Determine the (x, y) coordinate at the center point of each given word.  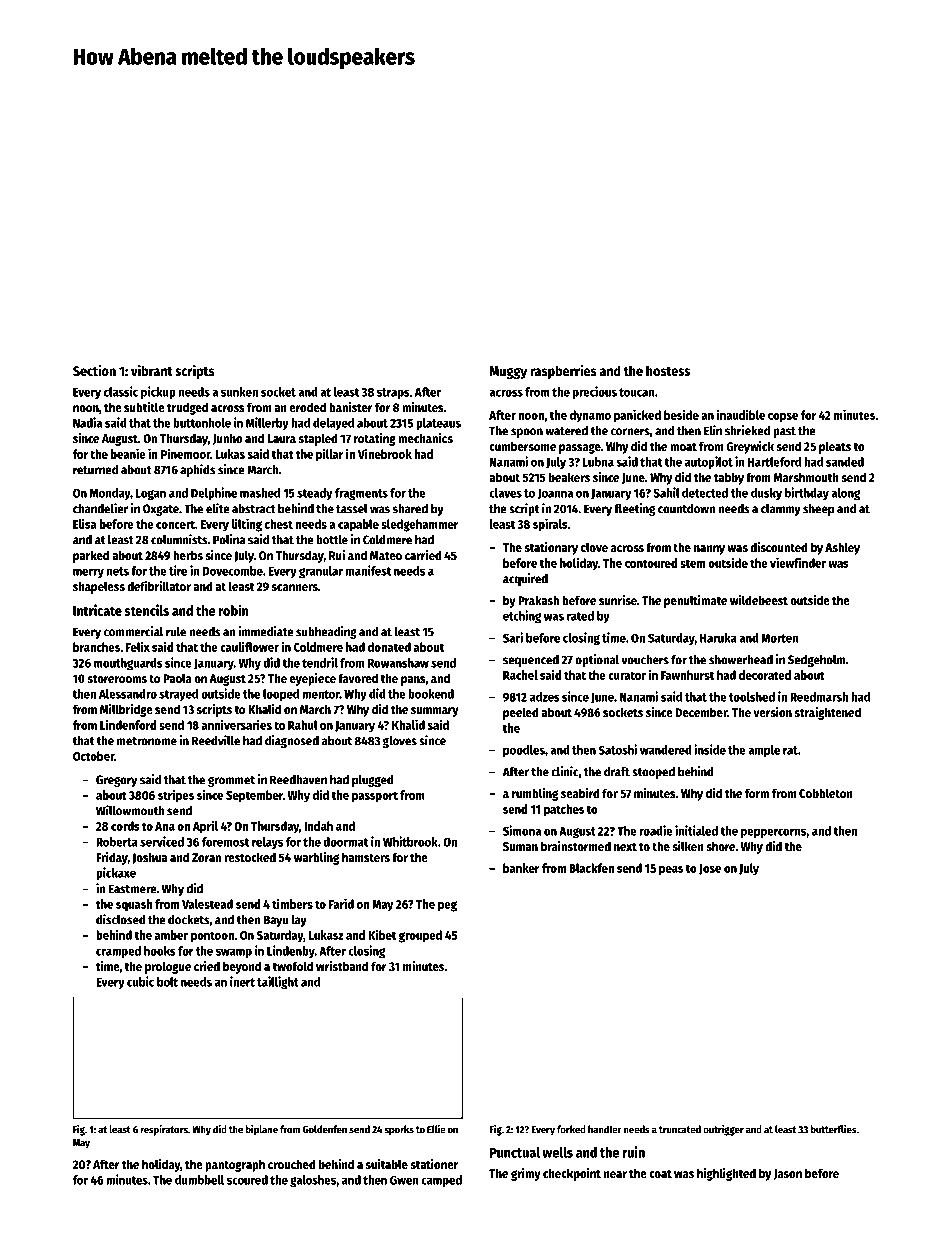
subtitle (144, 407)
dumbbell (199, 1180)
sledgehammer (420, 525)
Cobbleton (825, 793)
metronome (147, 741)
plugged (373, 781)
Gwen (404, 1180)
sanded (845, 462)
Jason (788, 1174)
